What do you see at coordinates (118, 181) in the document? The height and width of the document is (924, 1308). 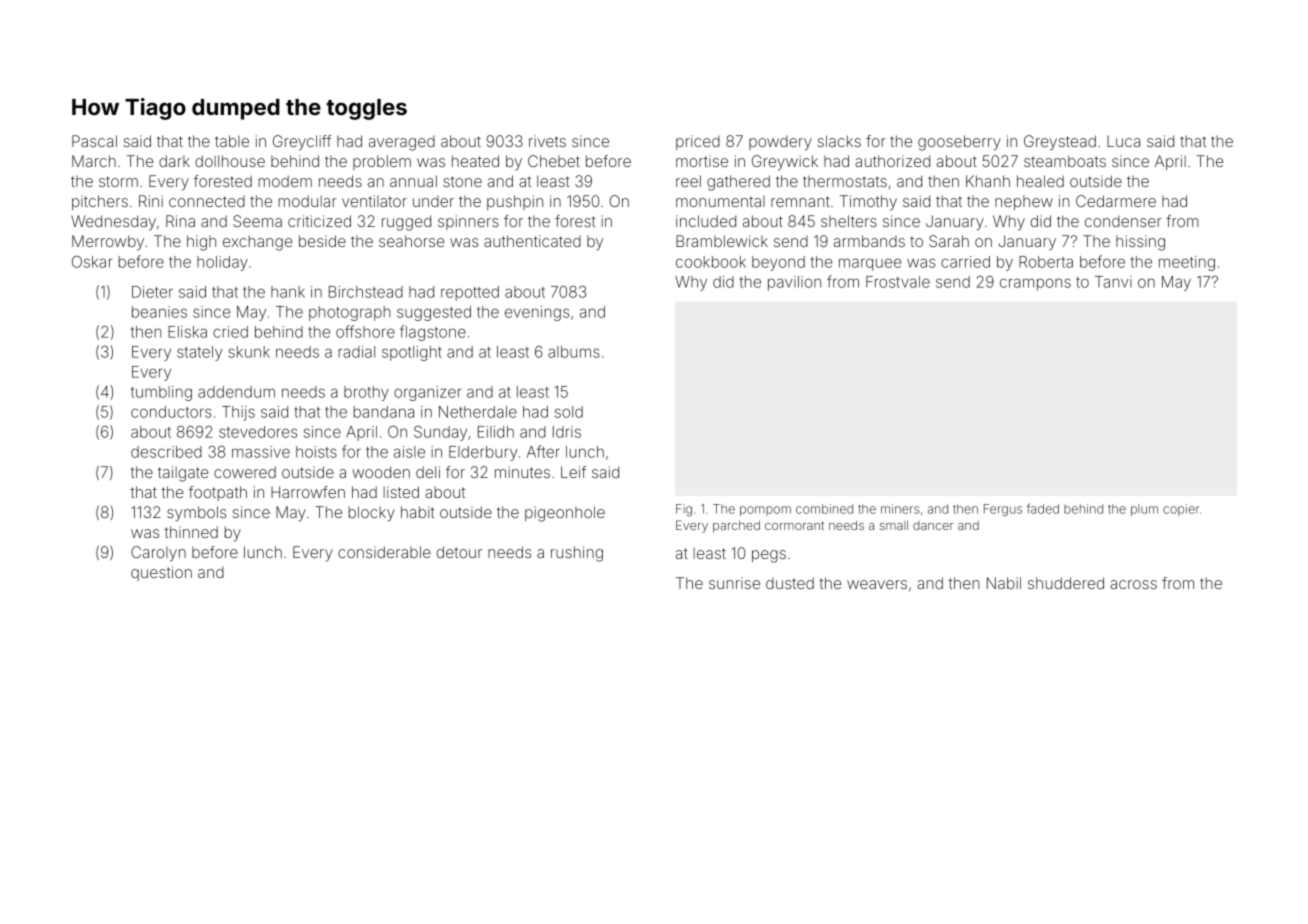 I see `storm` at bounding box center [118, 181].
